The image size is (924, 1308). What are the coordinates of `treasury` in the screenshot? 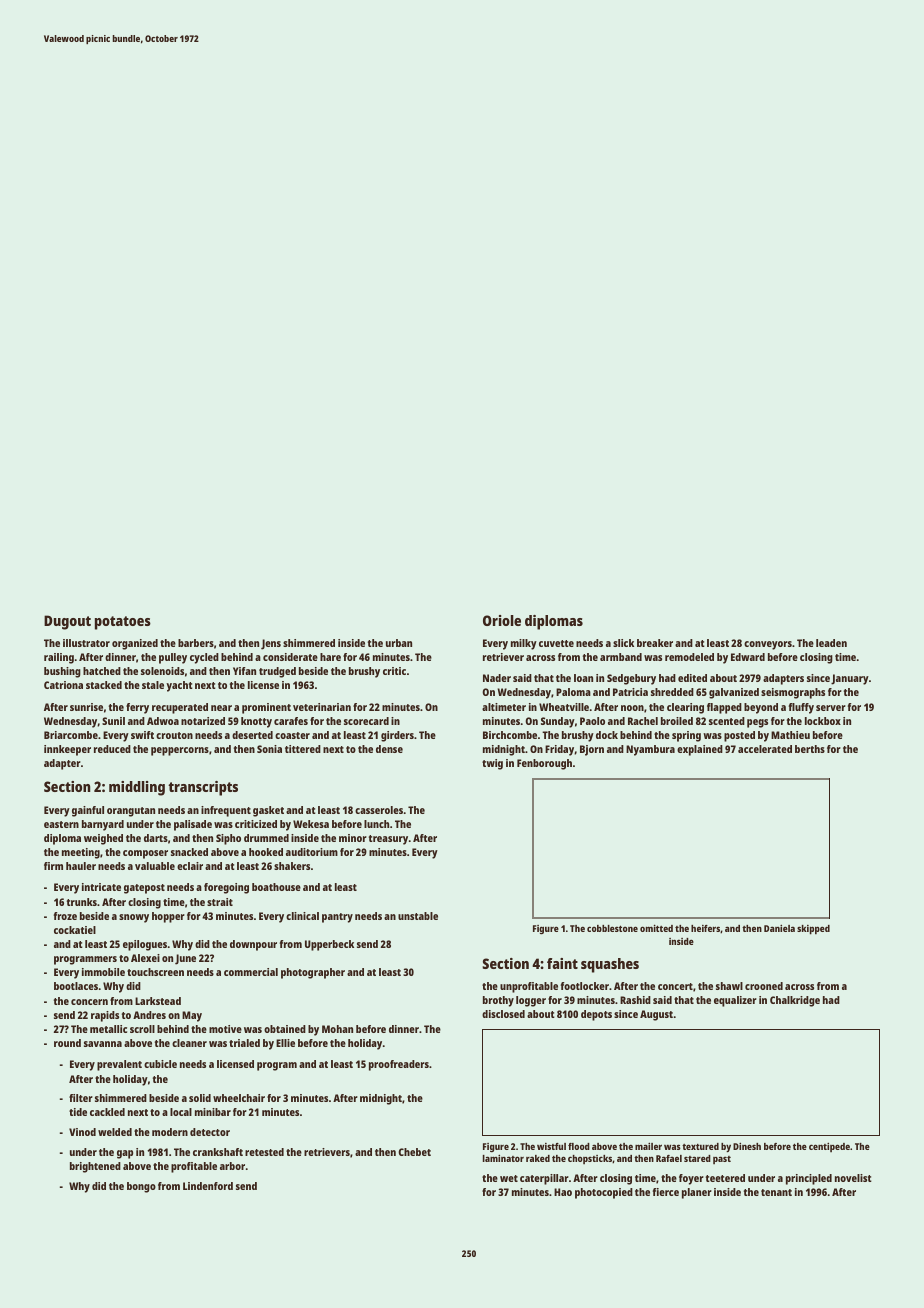 It's located at (388, 840).
